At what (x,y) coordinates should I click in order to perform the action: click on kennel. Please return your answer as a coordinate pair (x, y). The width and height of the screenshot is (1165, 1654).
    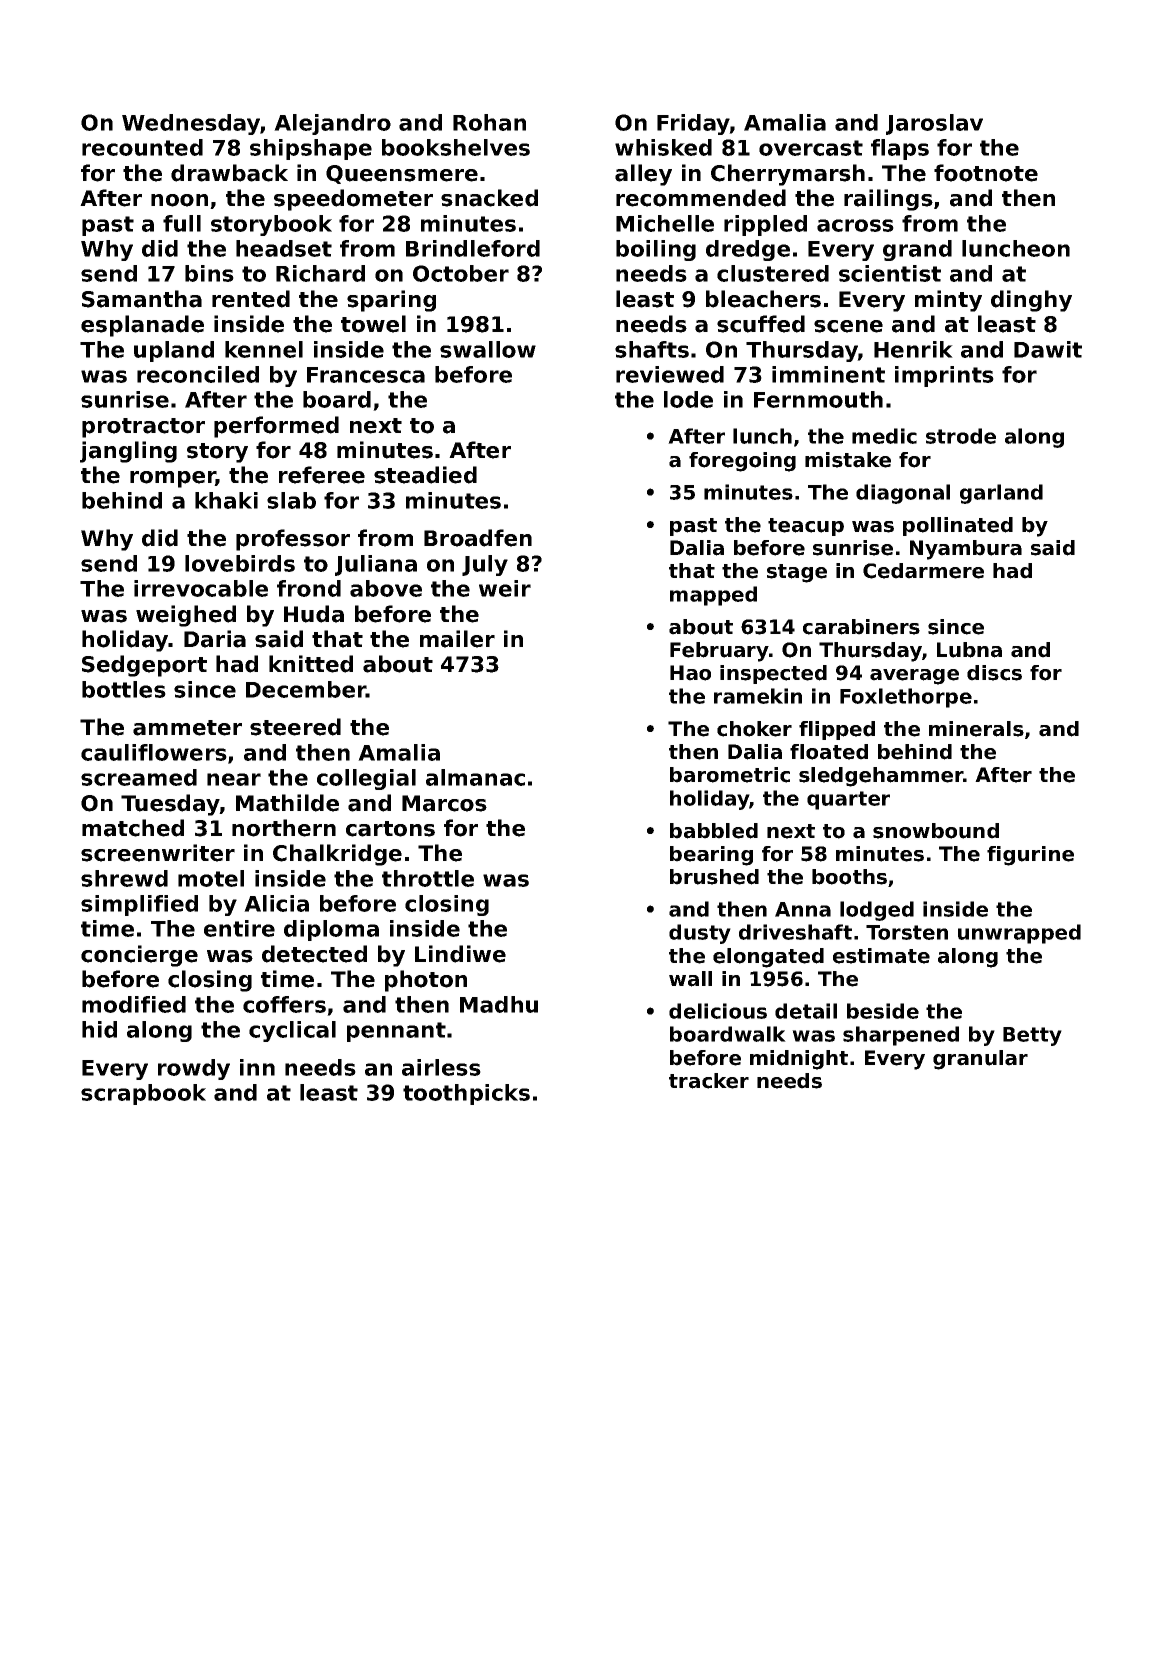
    Looking at the image, I should click on (264, 349).
